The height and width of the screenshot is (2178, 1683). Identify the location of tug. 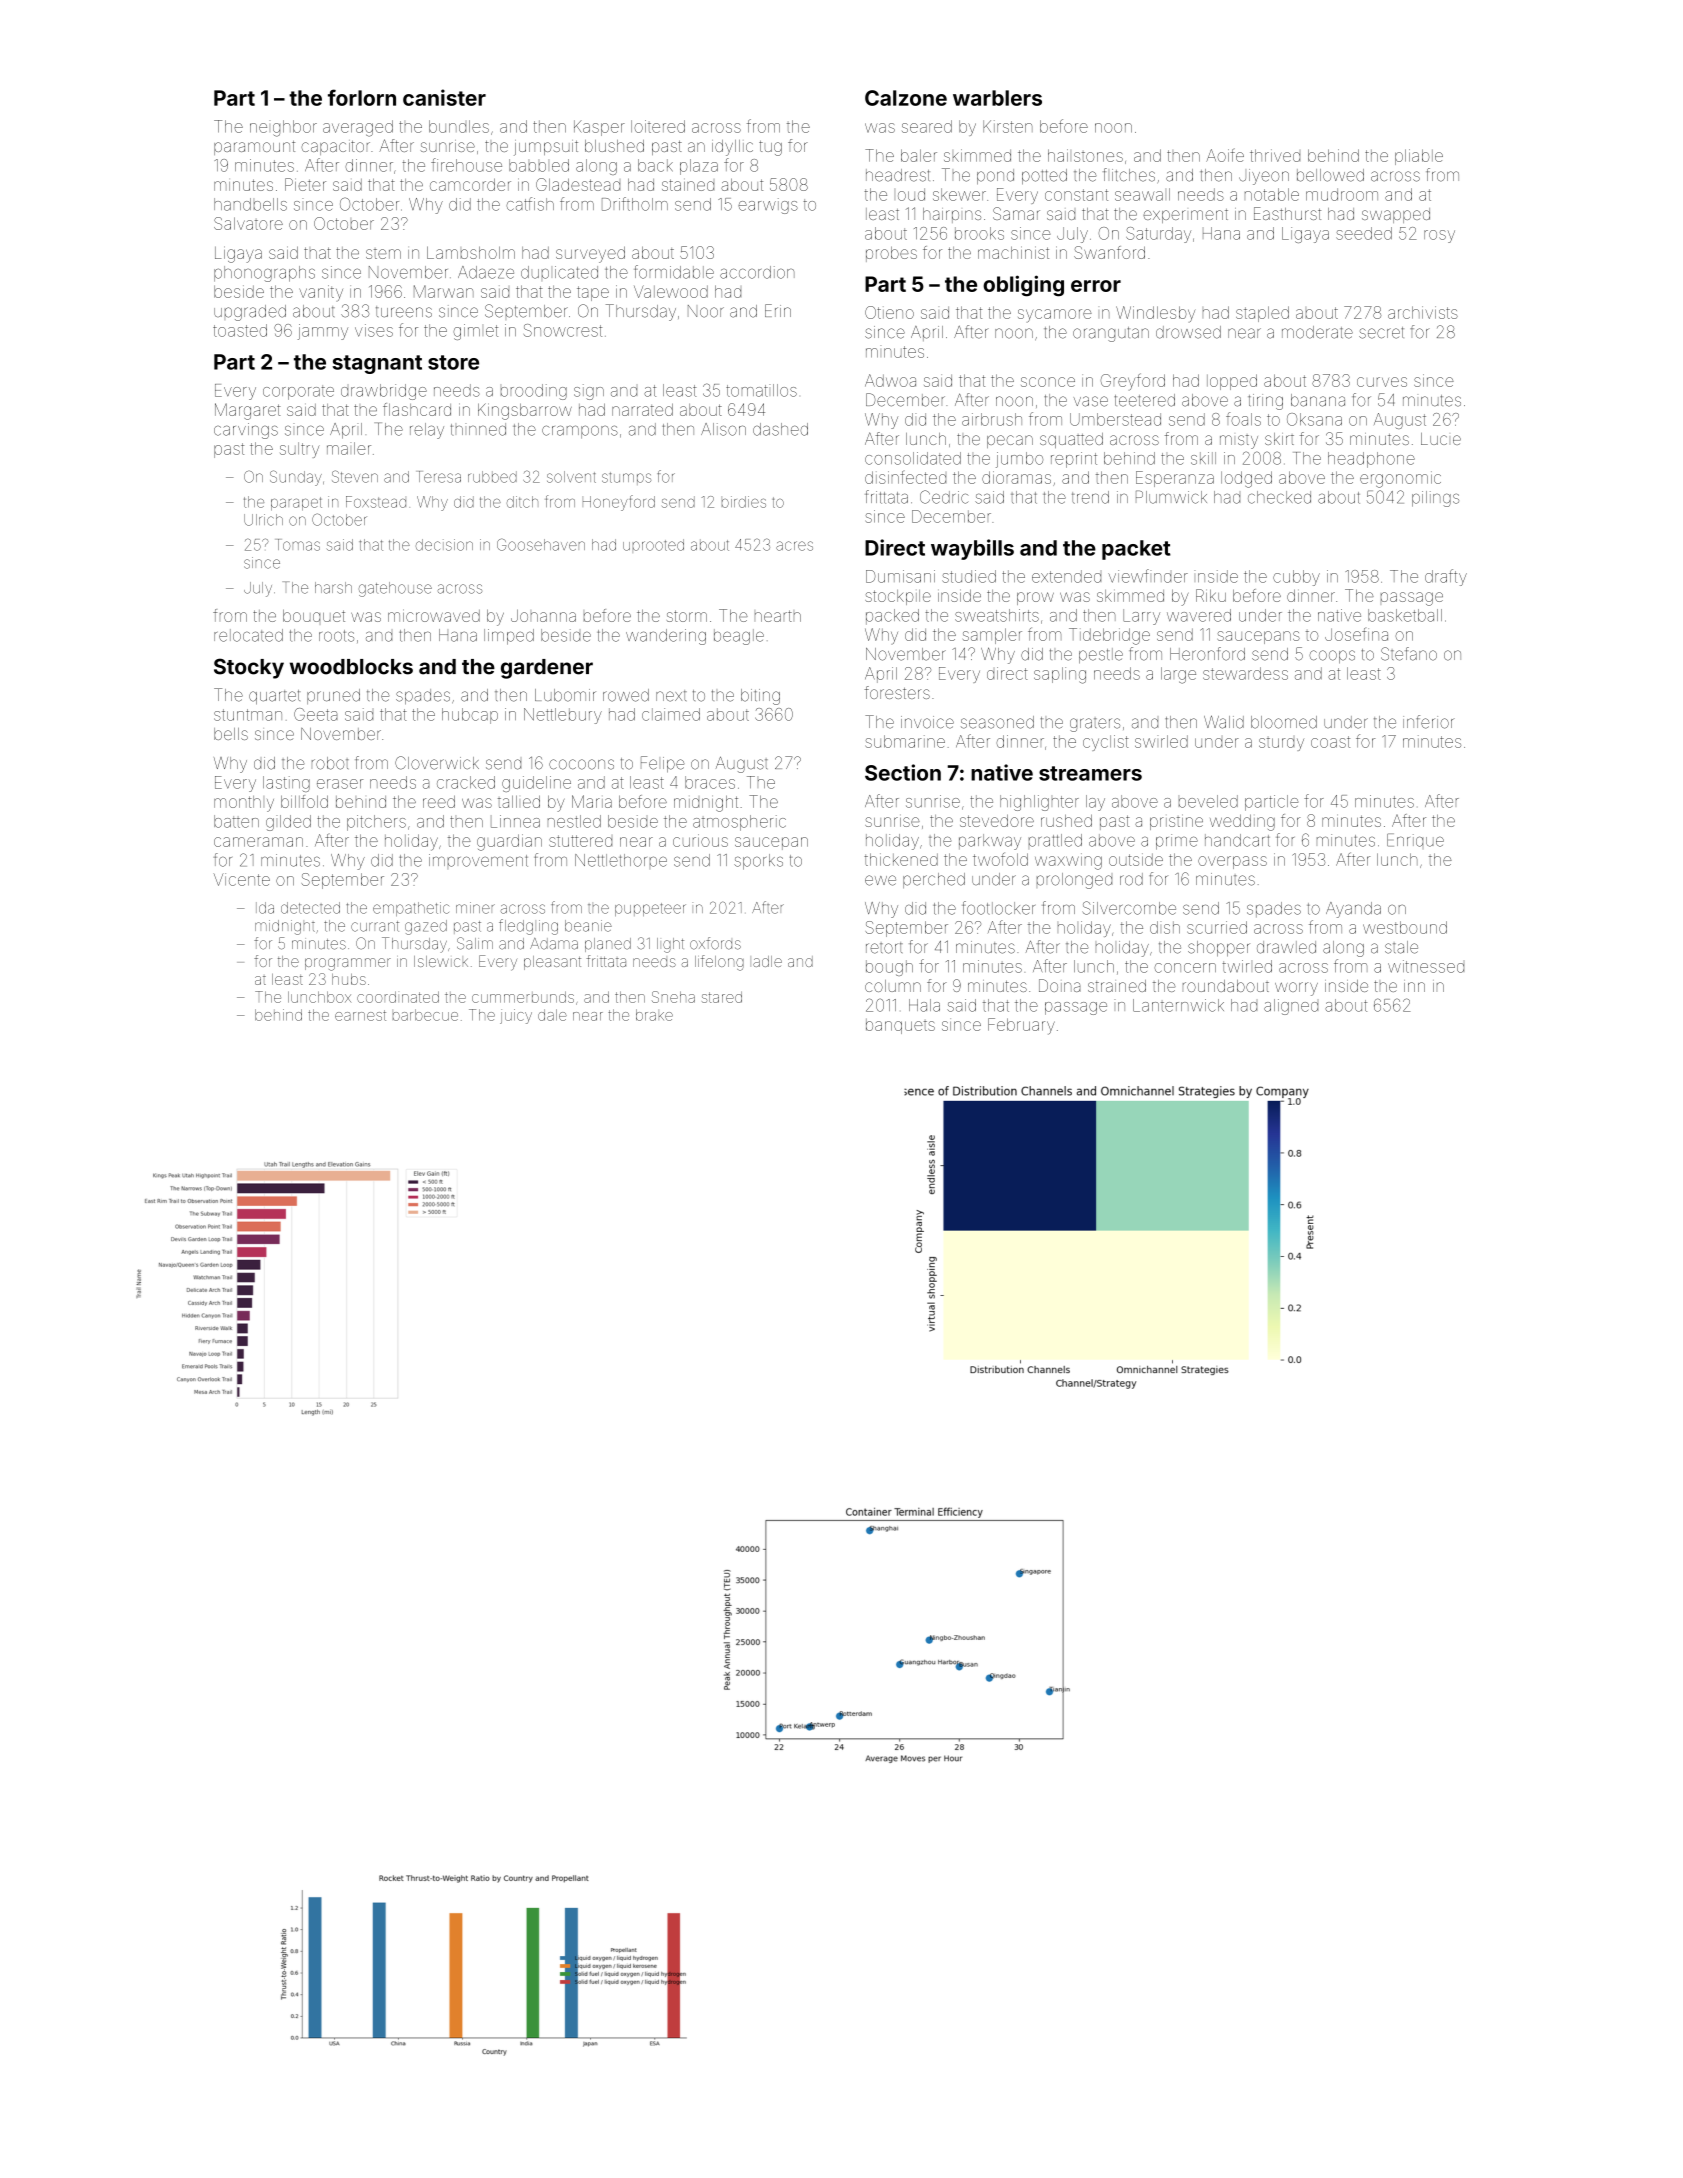
(770, 148).
